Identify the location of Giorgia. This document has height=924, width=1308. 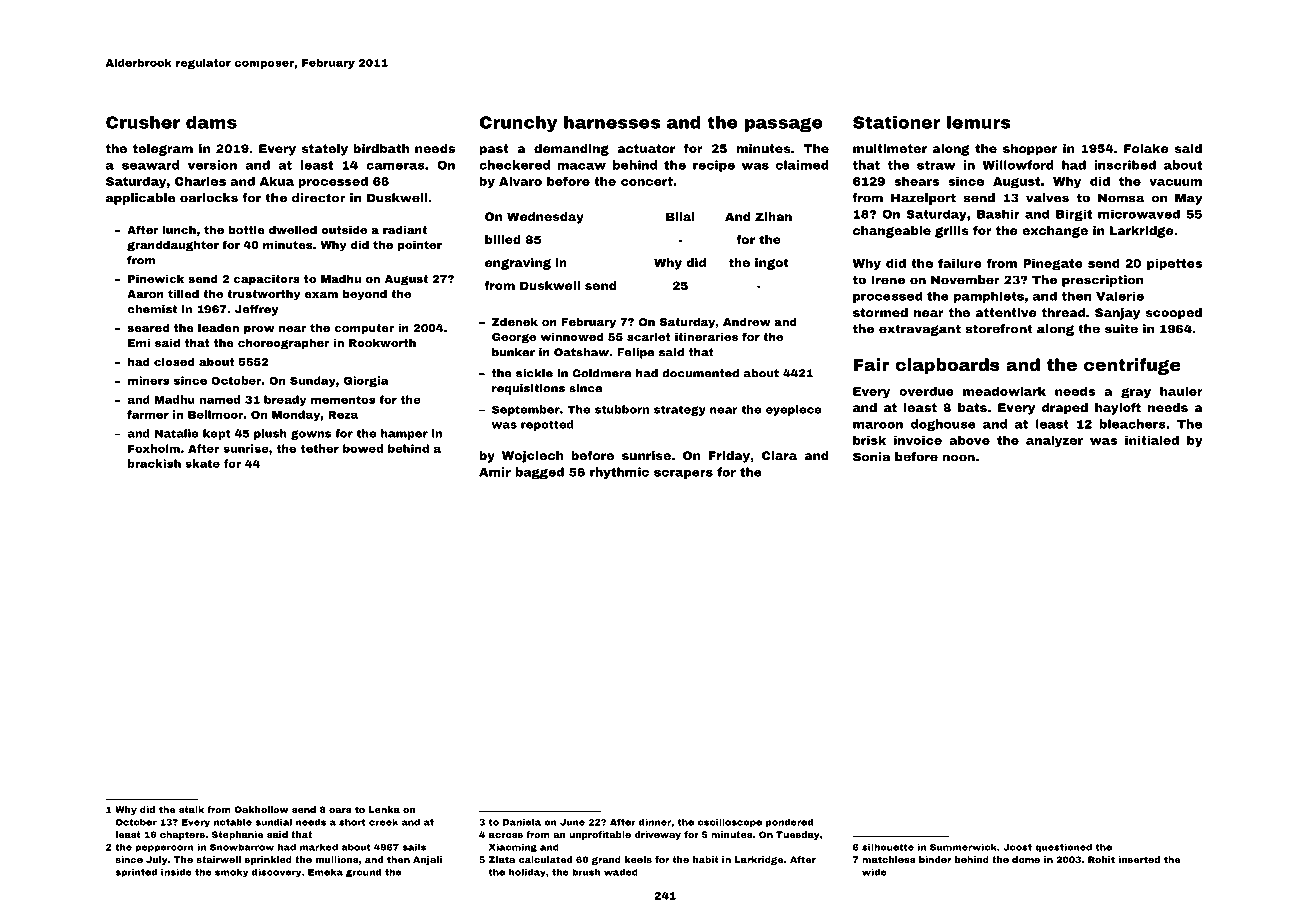
(366, 381).
